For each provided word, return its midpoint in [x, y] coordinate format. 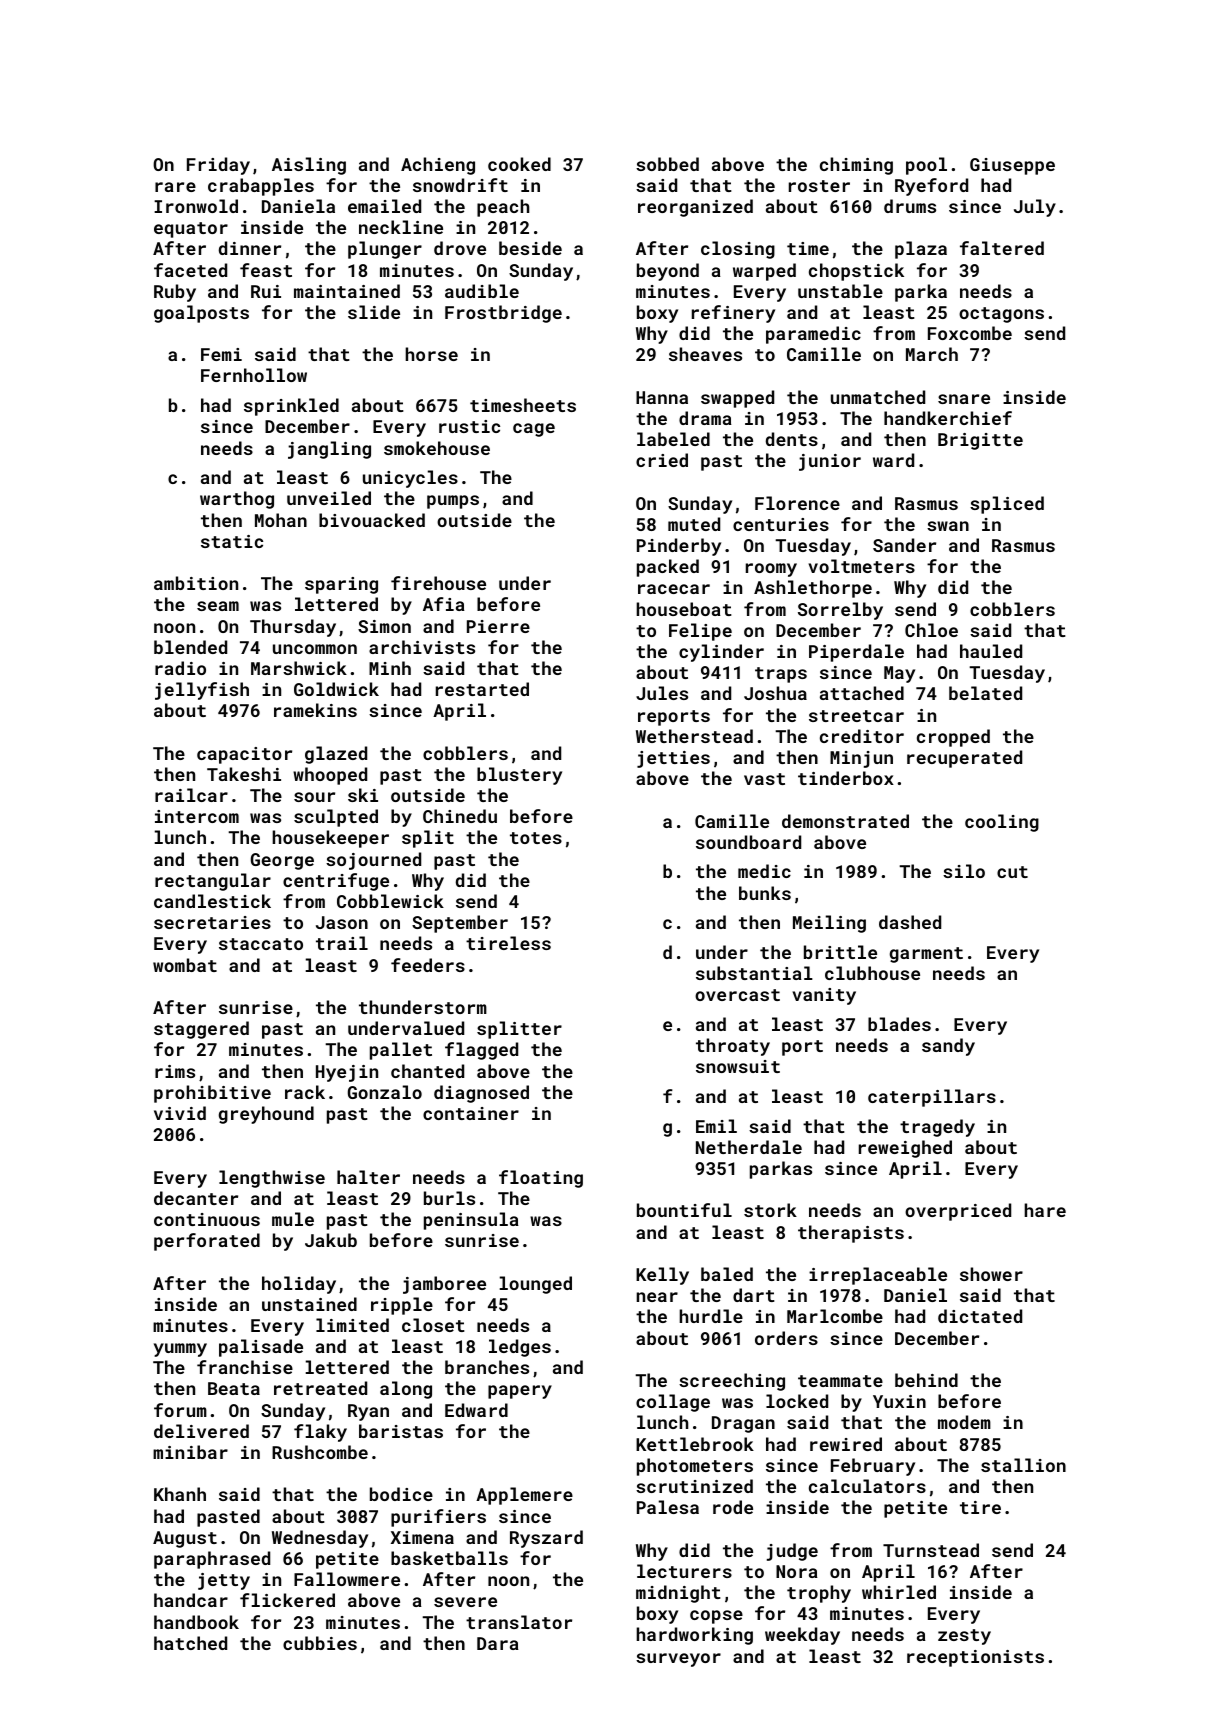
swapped [737, 399]
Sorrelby [840, 611]
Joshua [775, 693]
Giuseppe [1012, 166]
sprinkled [291, 407]
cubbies [320, 1643]
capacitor [244, 755]
